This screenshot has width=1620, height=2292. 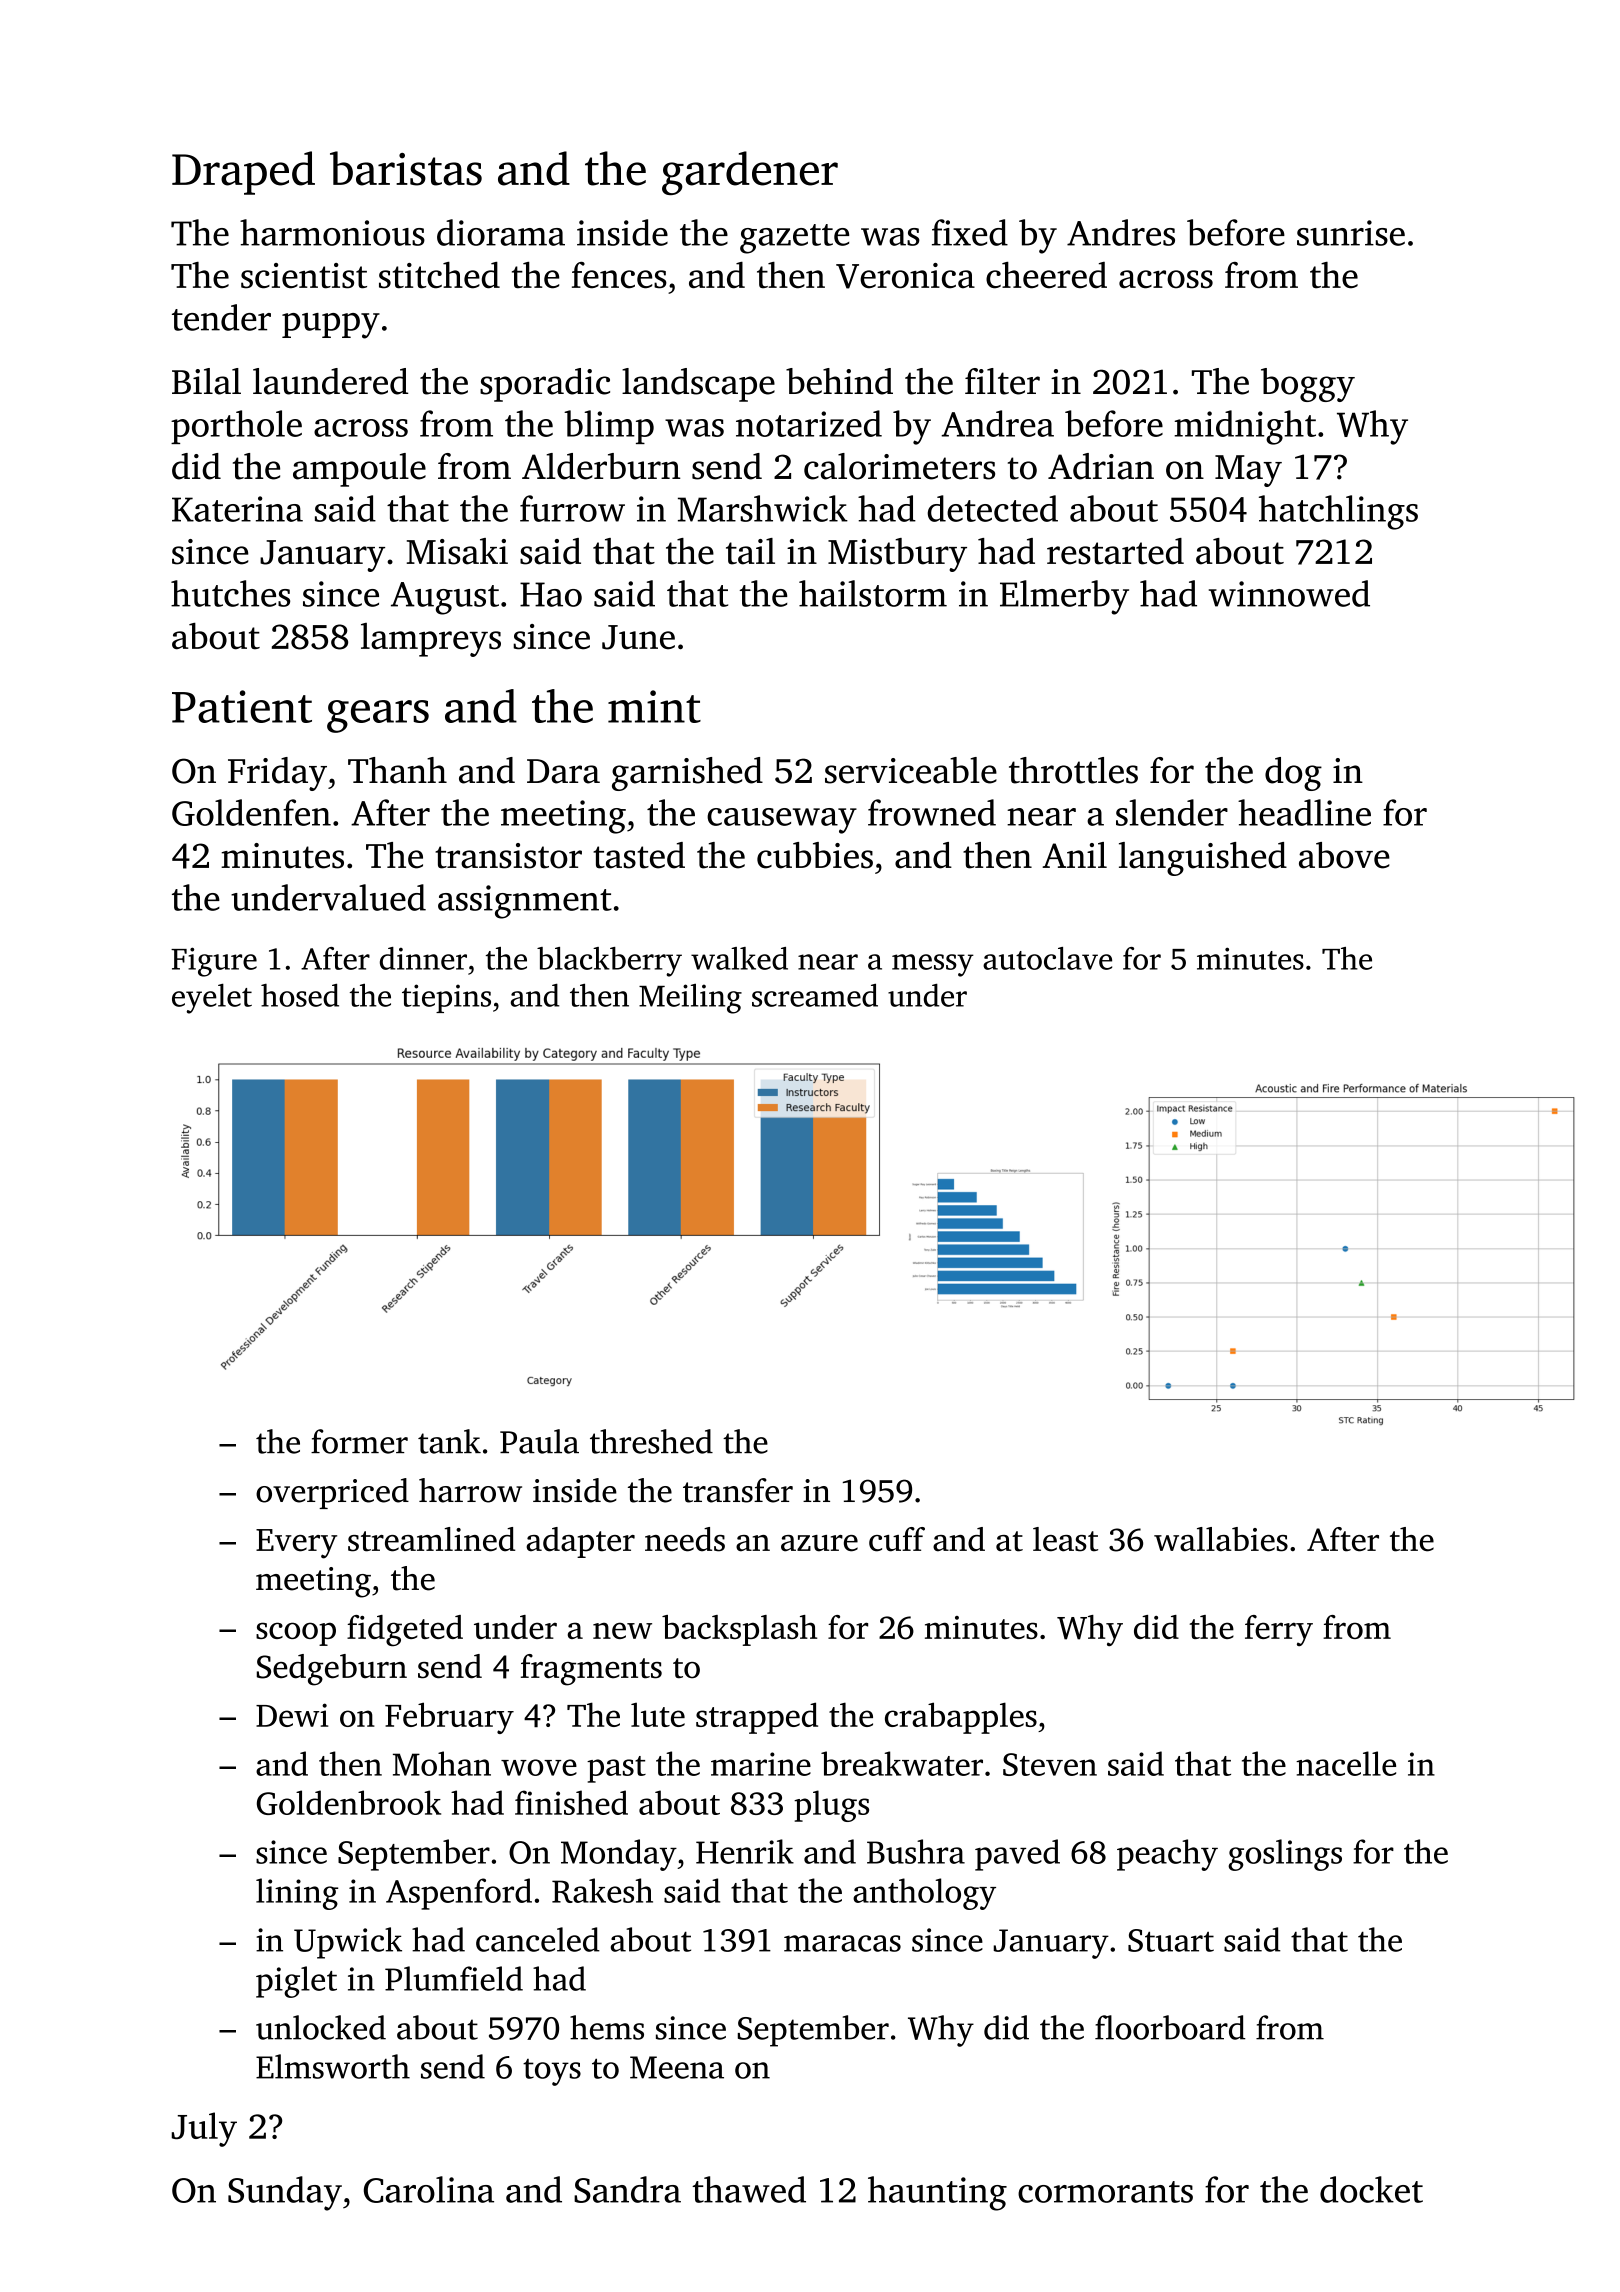 What do you see at coordinates (690, 999) in the screenshot?
I see `Meiling` at bounding box center [690, 999].
